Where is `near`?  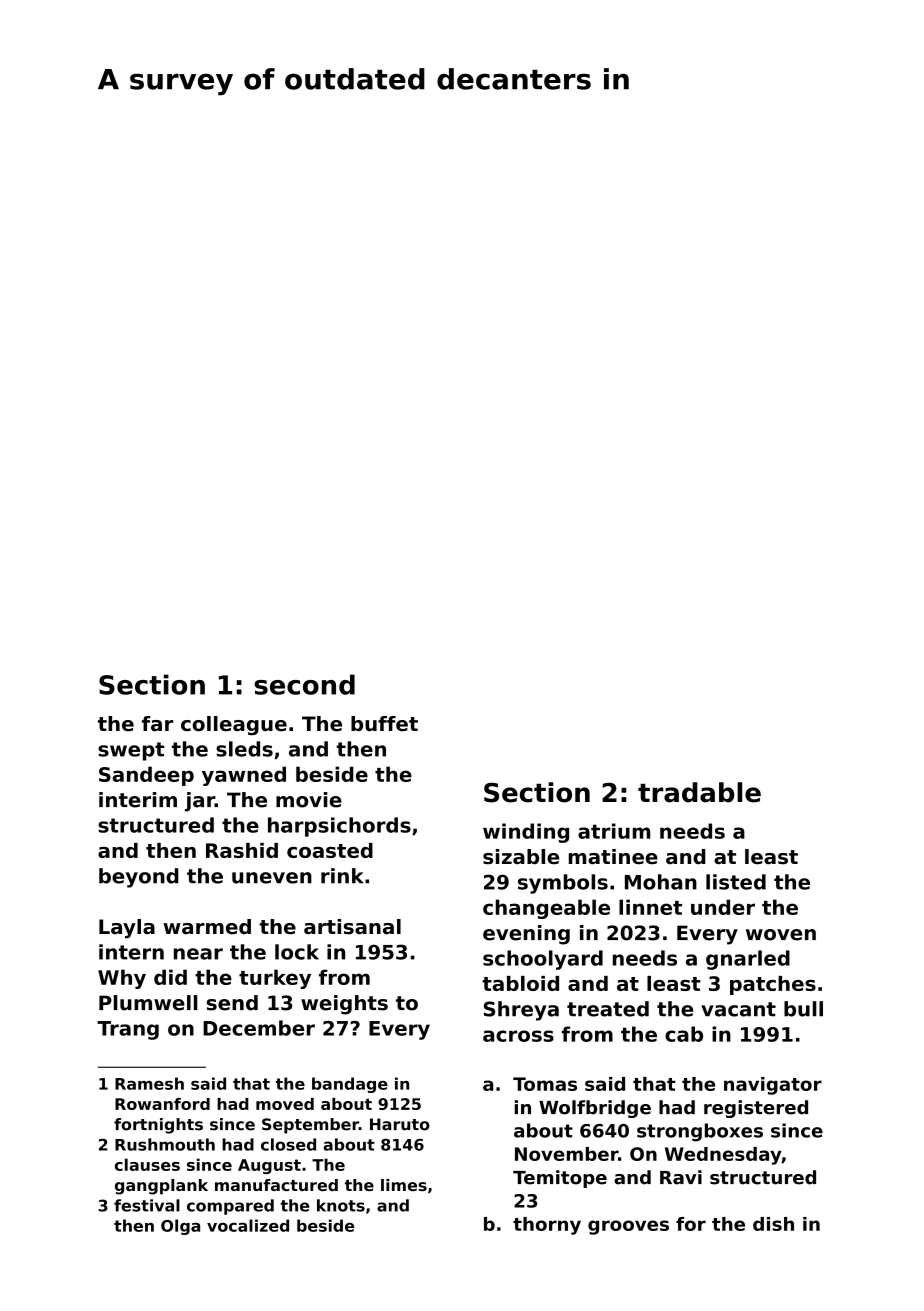 near is located at coordinates (198, 954).
